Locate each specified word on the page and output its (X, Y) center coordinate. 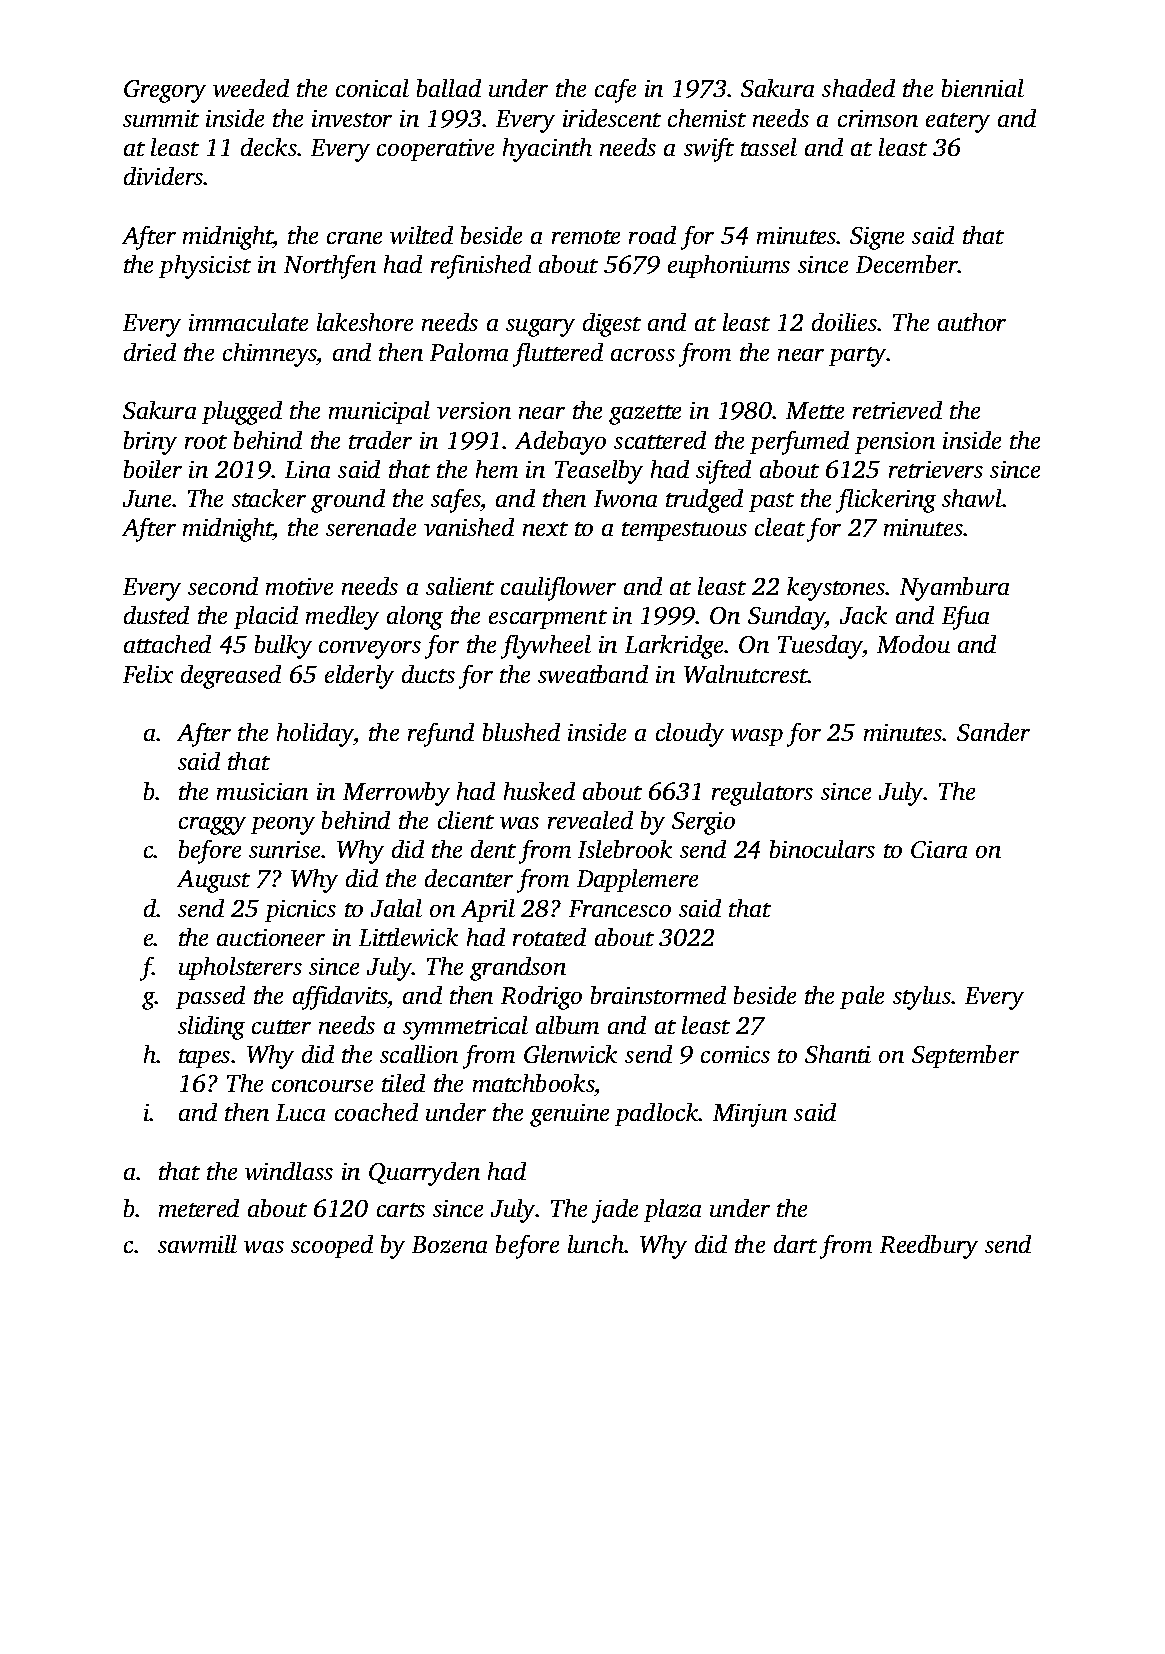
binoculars (822, 849)
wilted (421, 235)
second (223, 586)
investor (352, 118)
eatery (958, 123)
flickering (886, 501)
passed (210, 997)
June (147, 498)
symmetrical (465, 1028)
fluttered (558, 355)
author (972, 322)
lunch (596, 1244)
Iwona (625, 498)
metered (199, 1208)
